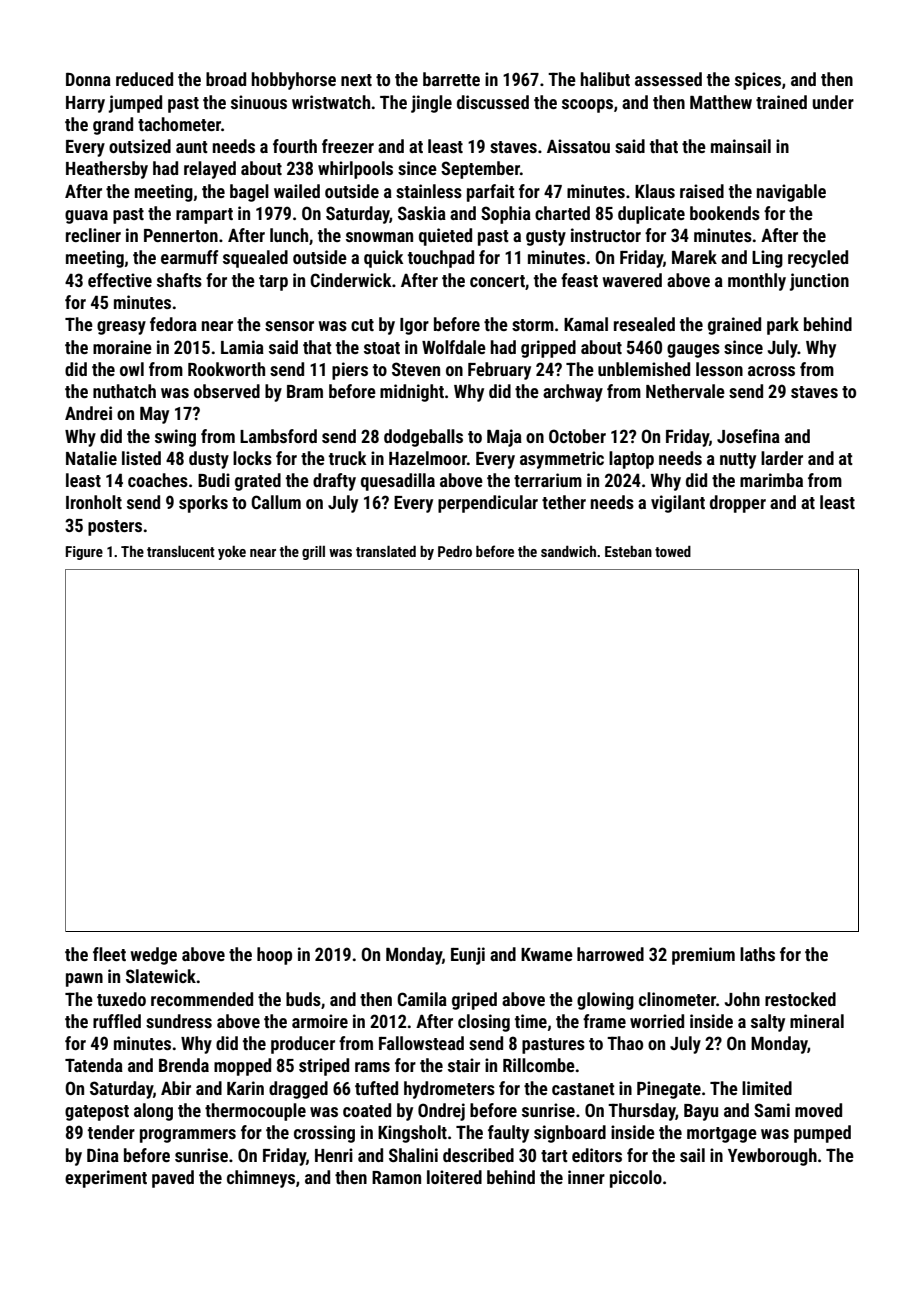 This screenshot has height=1308, width=924. What do you see at coordinates (668, 79) in the screenshot?
I see `assessed` at bounding box center [668, 79].
